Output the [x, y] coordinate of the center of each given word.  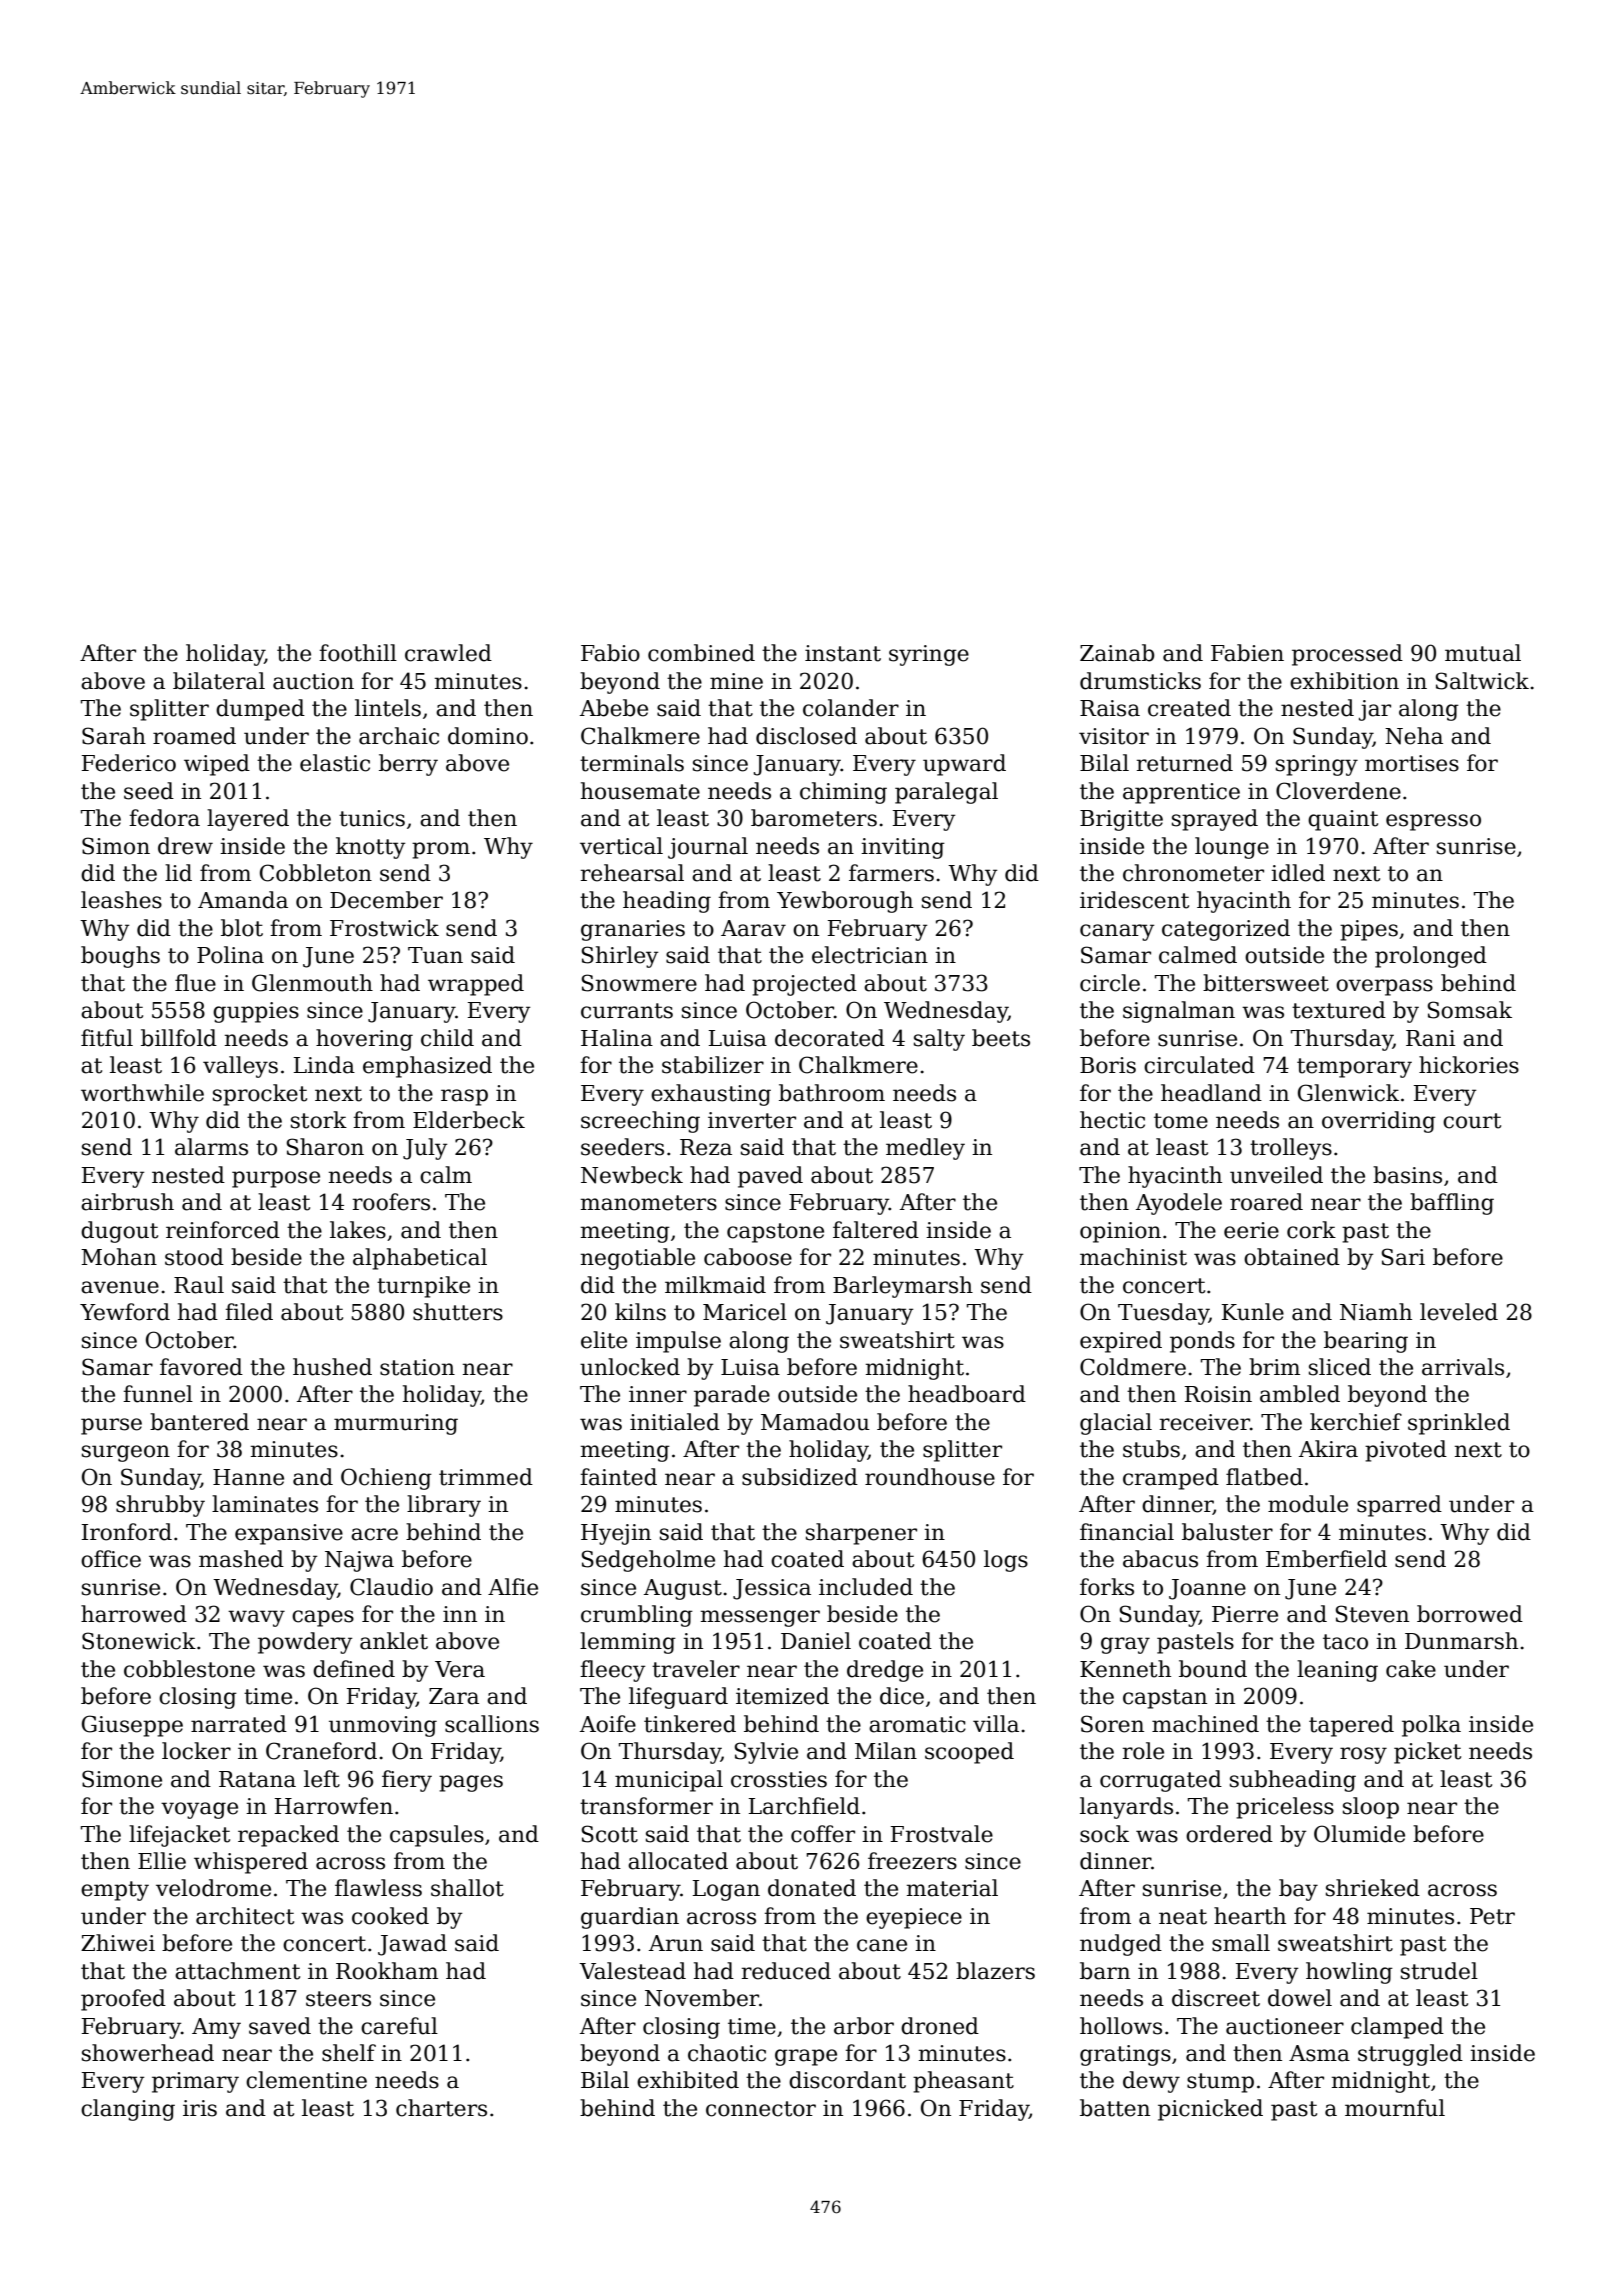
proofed [123, 2000]
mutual [1483, 653]
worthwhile [142, 1093]
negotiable [638, 1259]
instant [843, 653]
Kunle [1253, 1312]
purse [111, 1426]
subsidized [800, 1477]
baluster [1227, 1532]
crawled [448, 653]
